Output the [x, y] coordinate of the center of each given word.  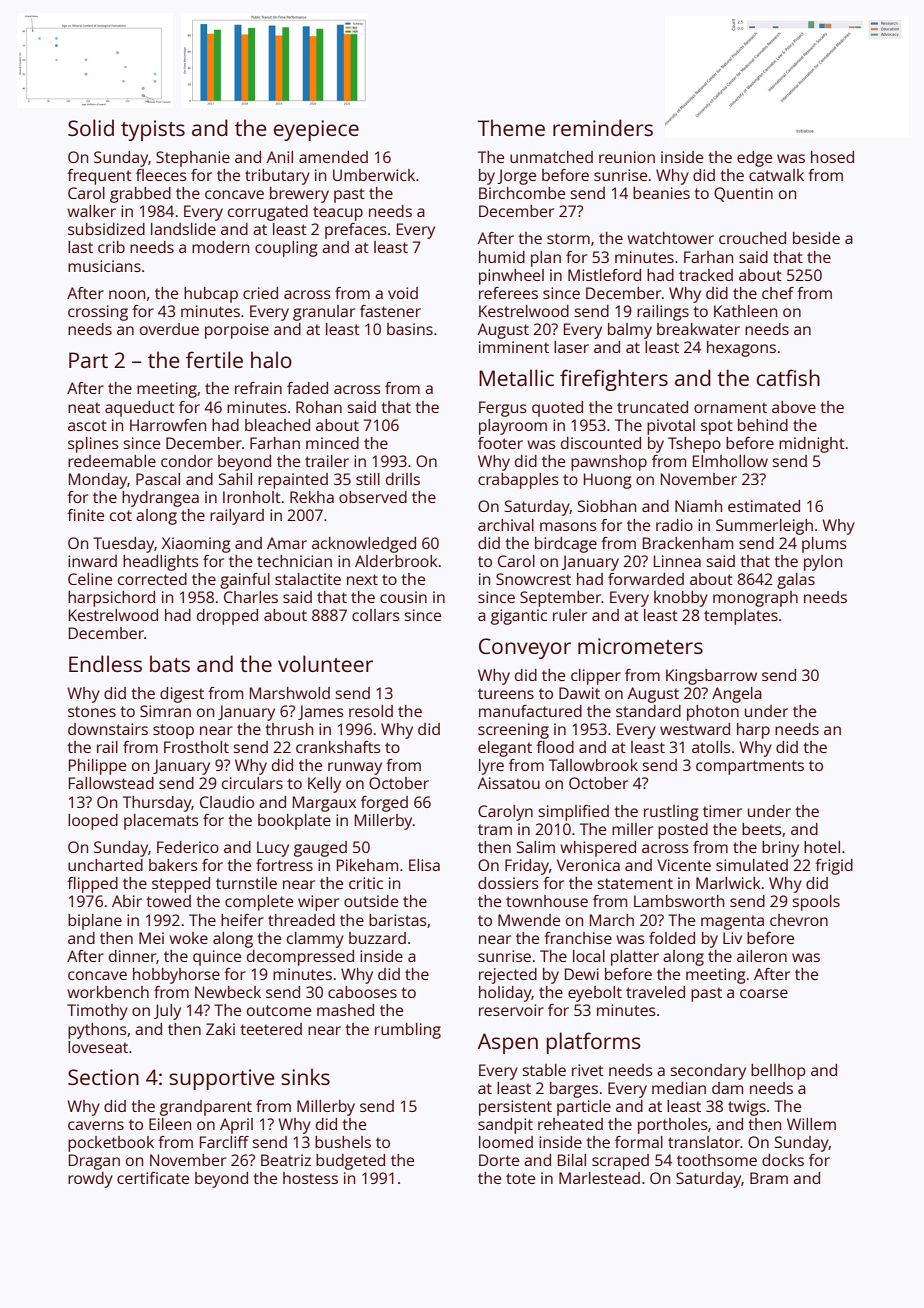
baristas [398, 920]
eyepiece [316, 130]
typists [153, 130]
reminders [603, 127]
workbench [108, 992]
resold [371, 711]
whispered [598, 849]
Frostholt [196, 747]
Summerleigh [764, 527]
